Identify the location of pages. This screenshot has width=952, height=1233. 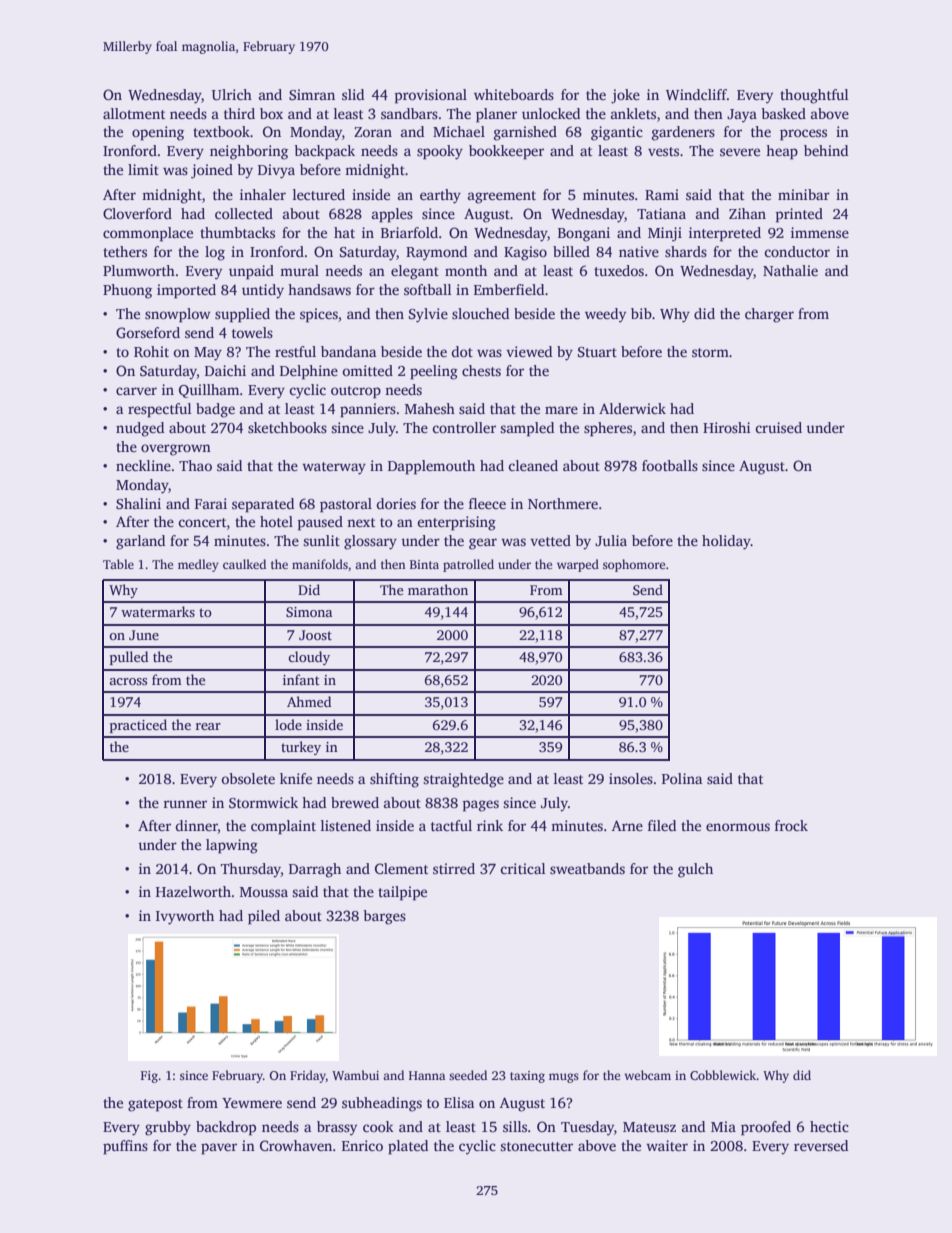
(480, 806).
